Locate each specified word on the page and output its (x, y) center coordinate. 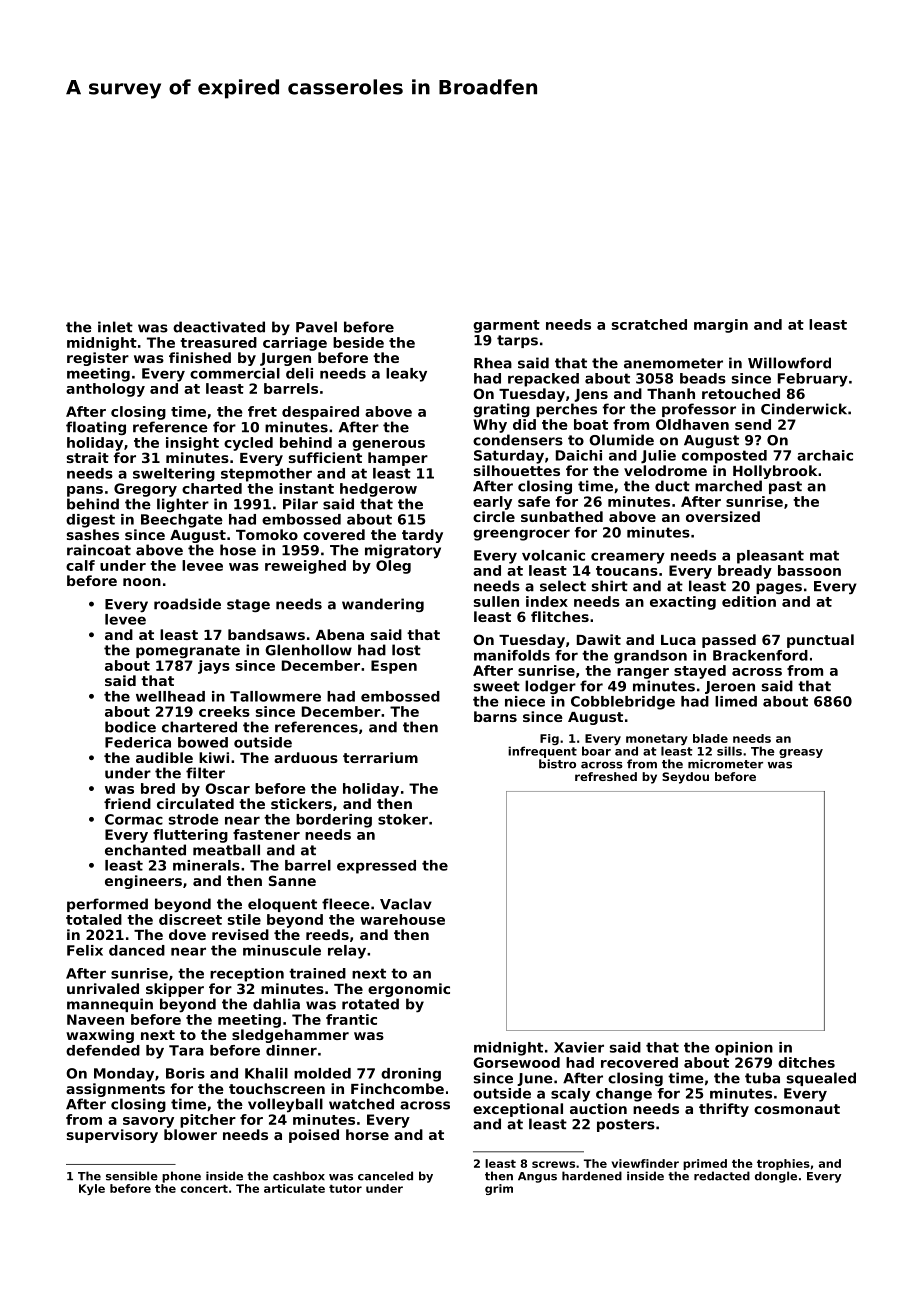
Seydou (685, 778)
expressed (376, 867)
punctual (820, 641)
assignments (115, 1090)
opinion (744, 1049)
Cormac (134, 819)
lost (406, 650)
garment (506, 326)
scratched (649, 324)
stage (248, 605)
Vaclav (406, 904)
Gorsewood (516, 1062)
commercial (235, 373)
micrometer (725, 764)
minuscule (282, 950)
